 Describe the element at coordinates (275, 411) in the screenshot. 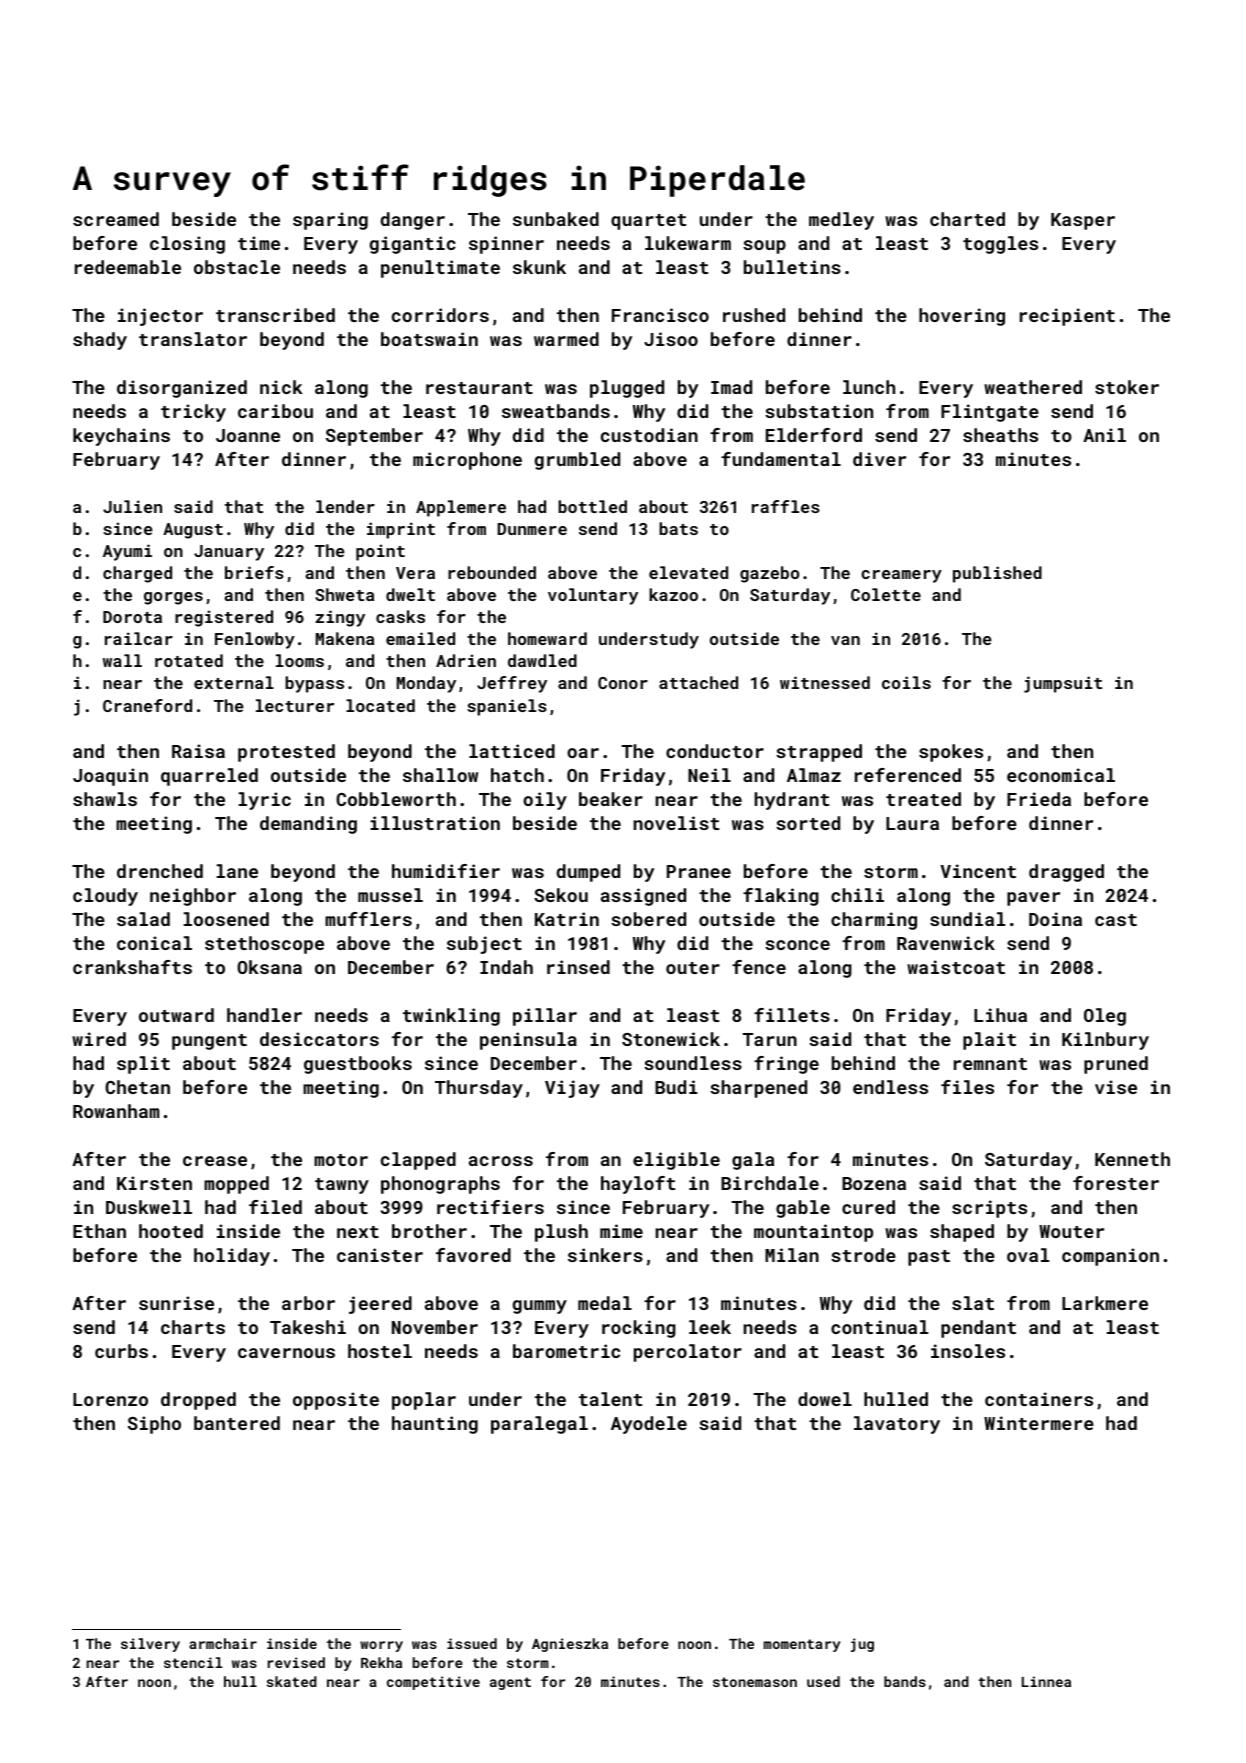

I see `caribou` at that location.
